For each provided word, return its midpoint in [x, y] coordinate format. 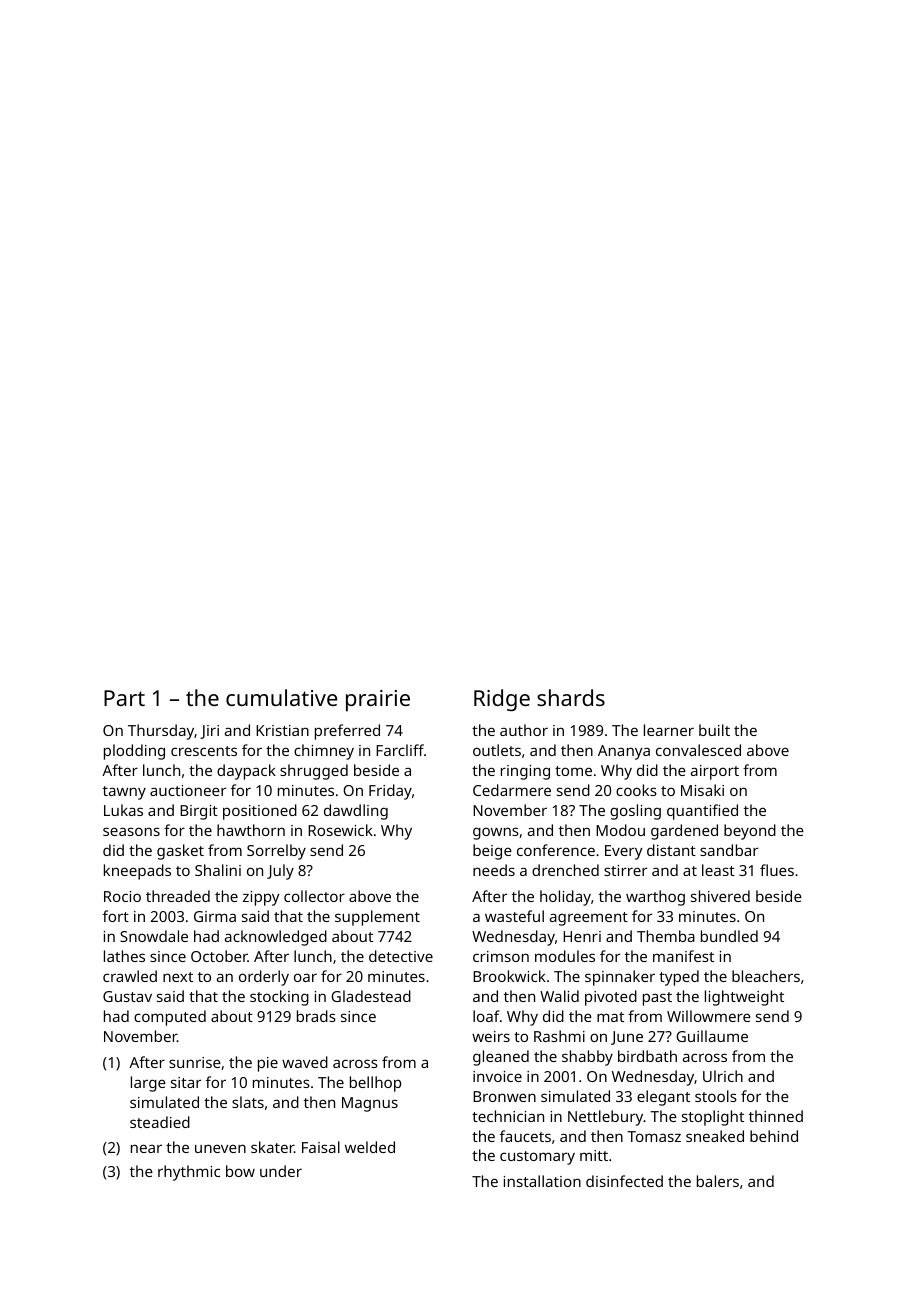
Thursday [161, 732]
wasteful [514, 916]
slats [248, 1102]
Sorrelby [276, 852]
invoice [497, 1076]
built [714, 730]
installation [542, 1181]
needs [494, 870]
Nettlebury [606, 1118]
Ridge [502, 700]
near [146, 1148]
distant [671, 850]
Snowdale [154, 936]
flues [777, 870]
